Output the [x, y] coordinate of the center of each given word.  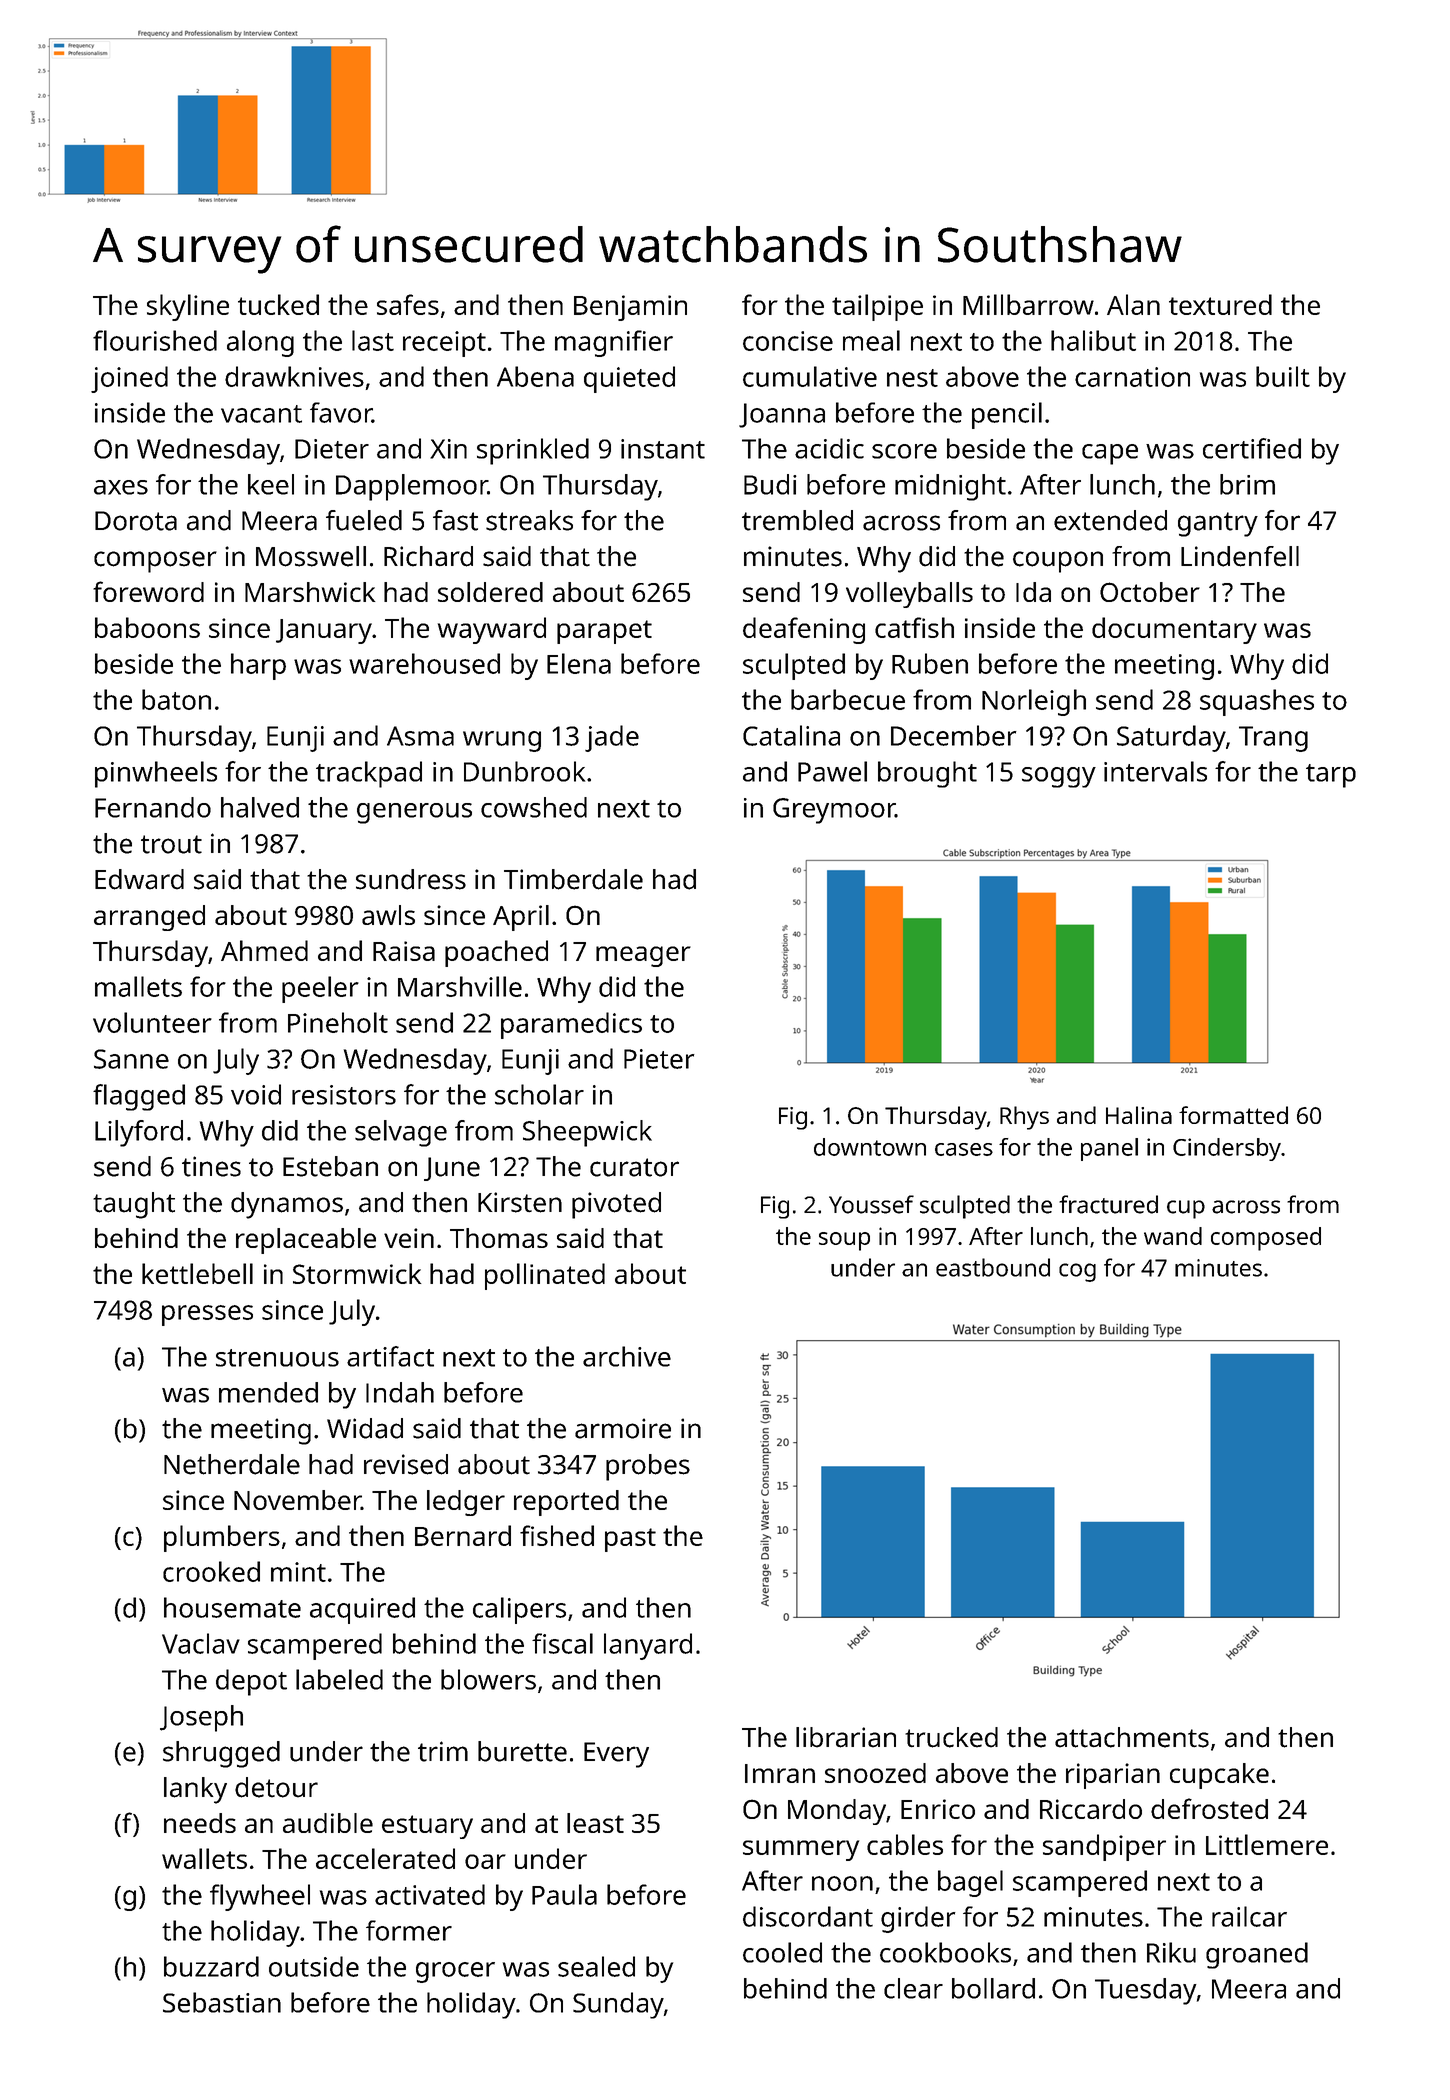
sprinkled [533, 451]
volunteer [152, 1022]
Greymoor [834, 811]
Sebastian [222, 2002]
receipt [444, 344]
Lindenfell [1240, 556]
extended [1110, 520]
